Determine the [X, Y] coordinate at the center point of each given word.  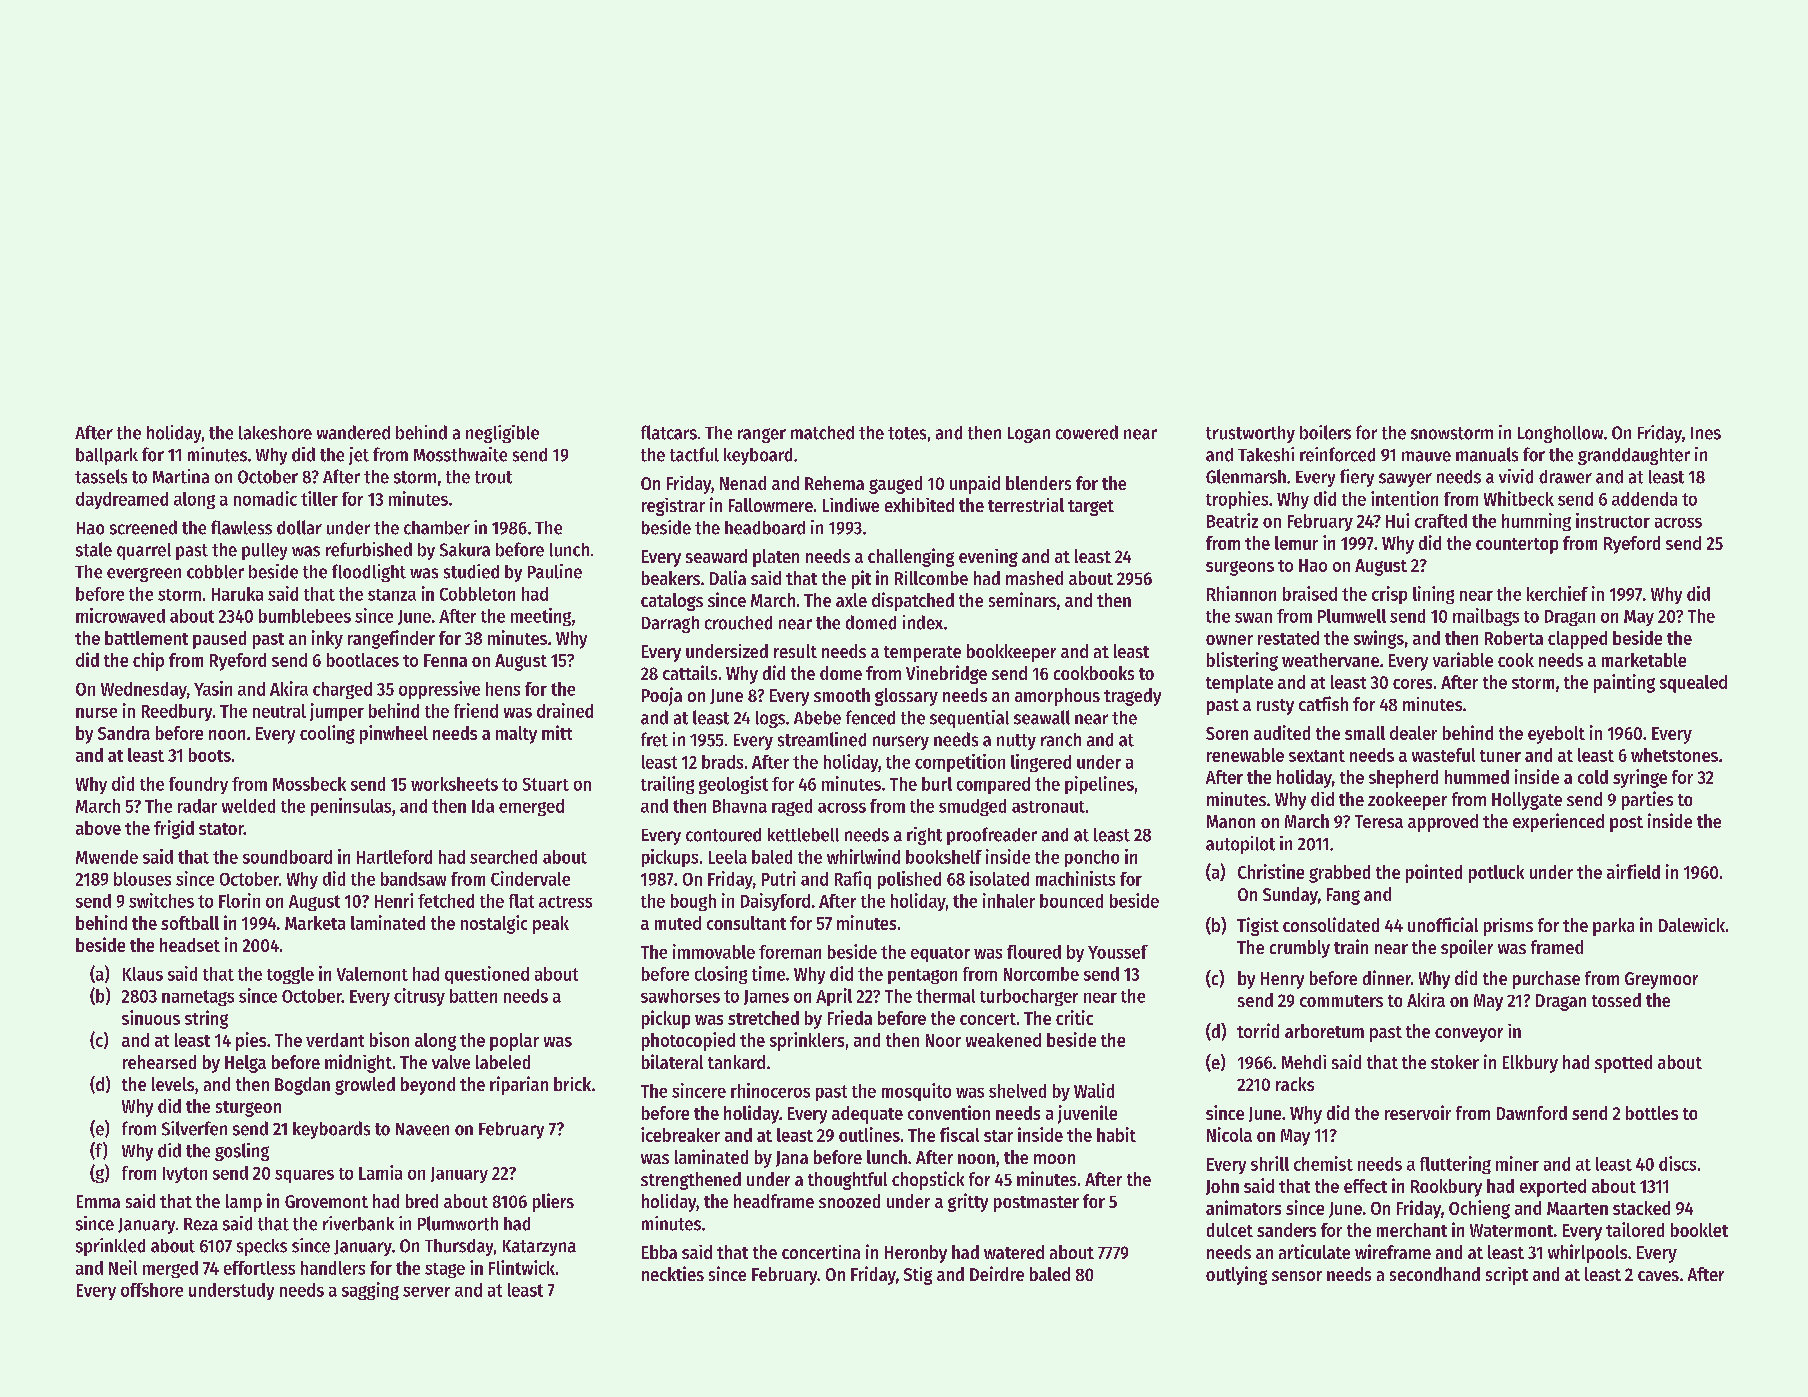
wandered [353, 432]
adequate [867, 1115]
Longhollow [1560, 434]
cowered [1087, 432]
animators [1243, 1207]
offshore [152, 1290]
